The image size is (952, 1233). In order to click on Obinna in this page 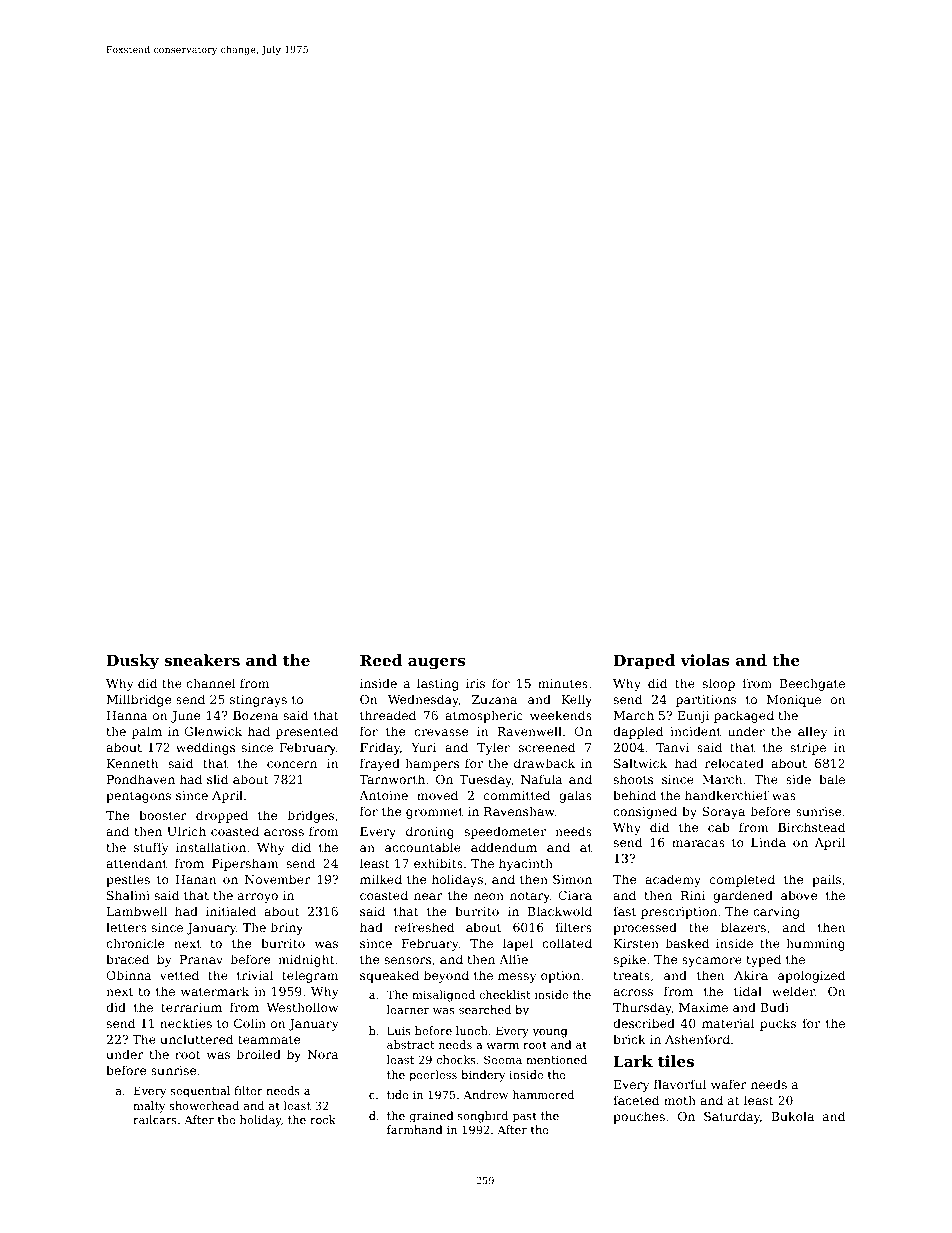, I will do `click(128, 975)`.
